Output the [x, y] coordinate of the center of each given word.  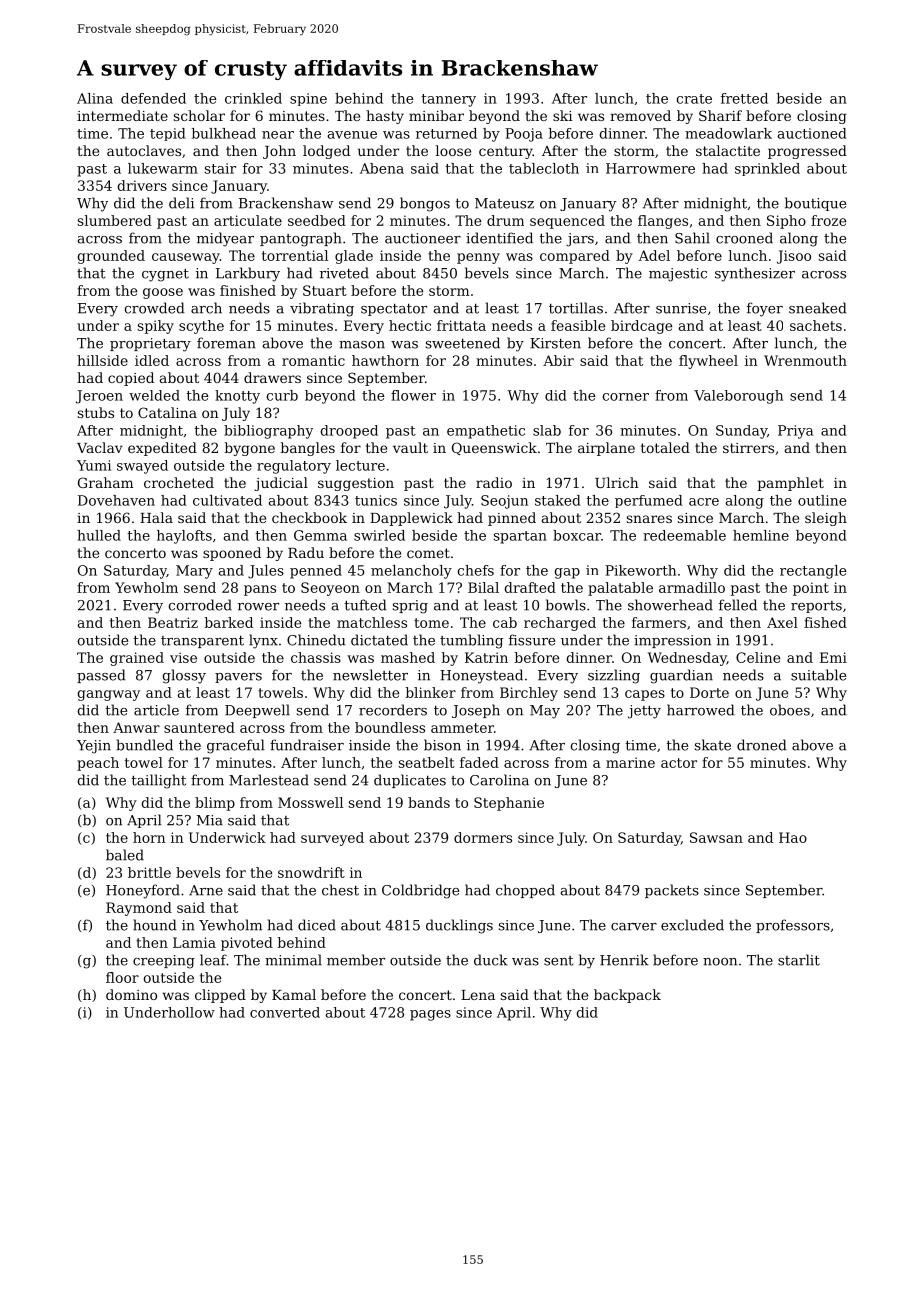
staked [558, 500]
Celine [758, 657]
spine [308, 99]
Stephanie [509, 804]
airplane [606, 449]
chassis [316, 657]
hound [154, 925]
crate [694, 99]
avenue [352, 135]
